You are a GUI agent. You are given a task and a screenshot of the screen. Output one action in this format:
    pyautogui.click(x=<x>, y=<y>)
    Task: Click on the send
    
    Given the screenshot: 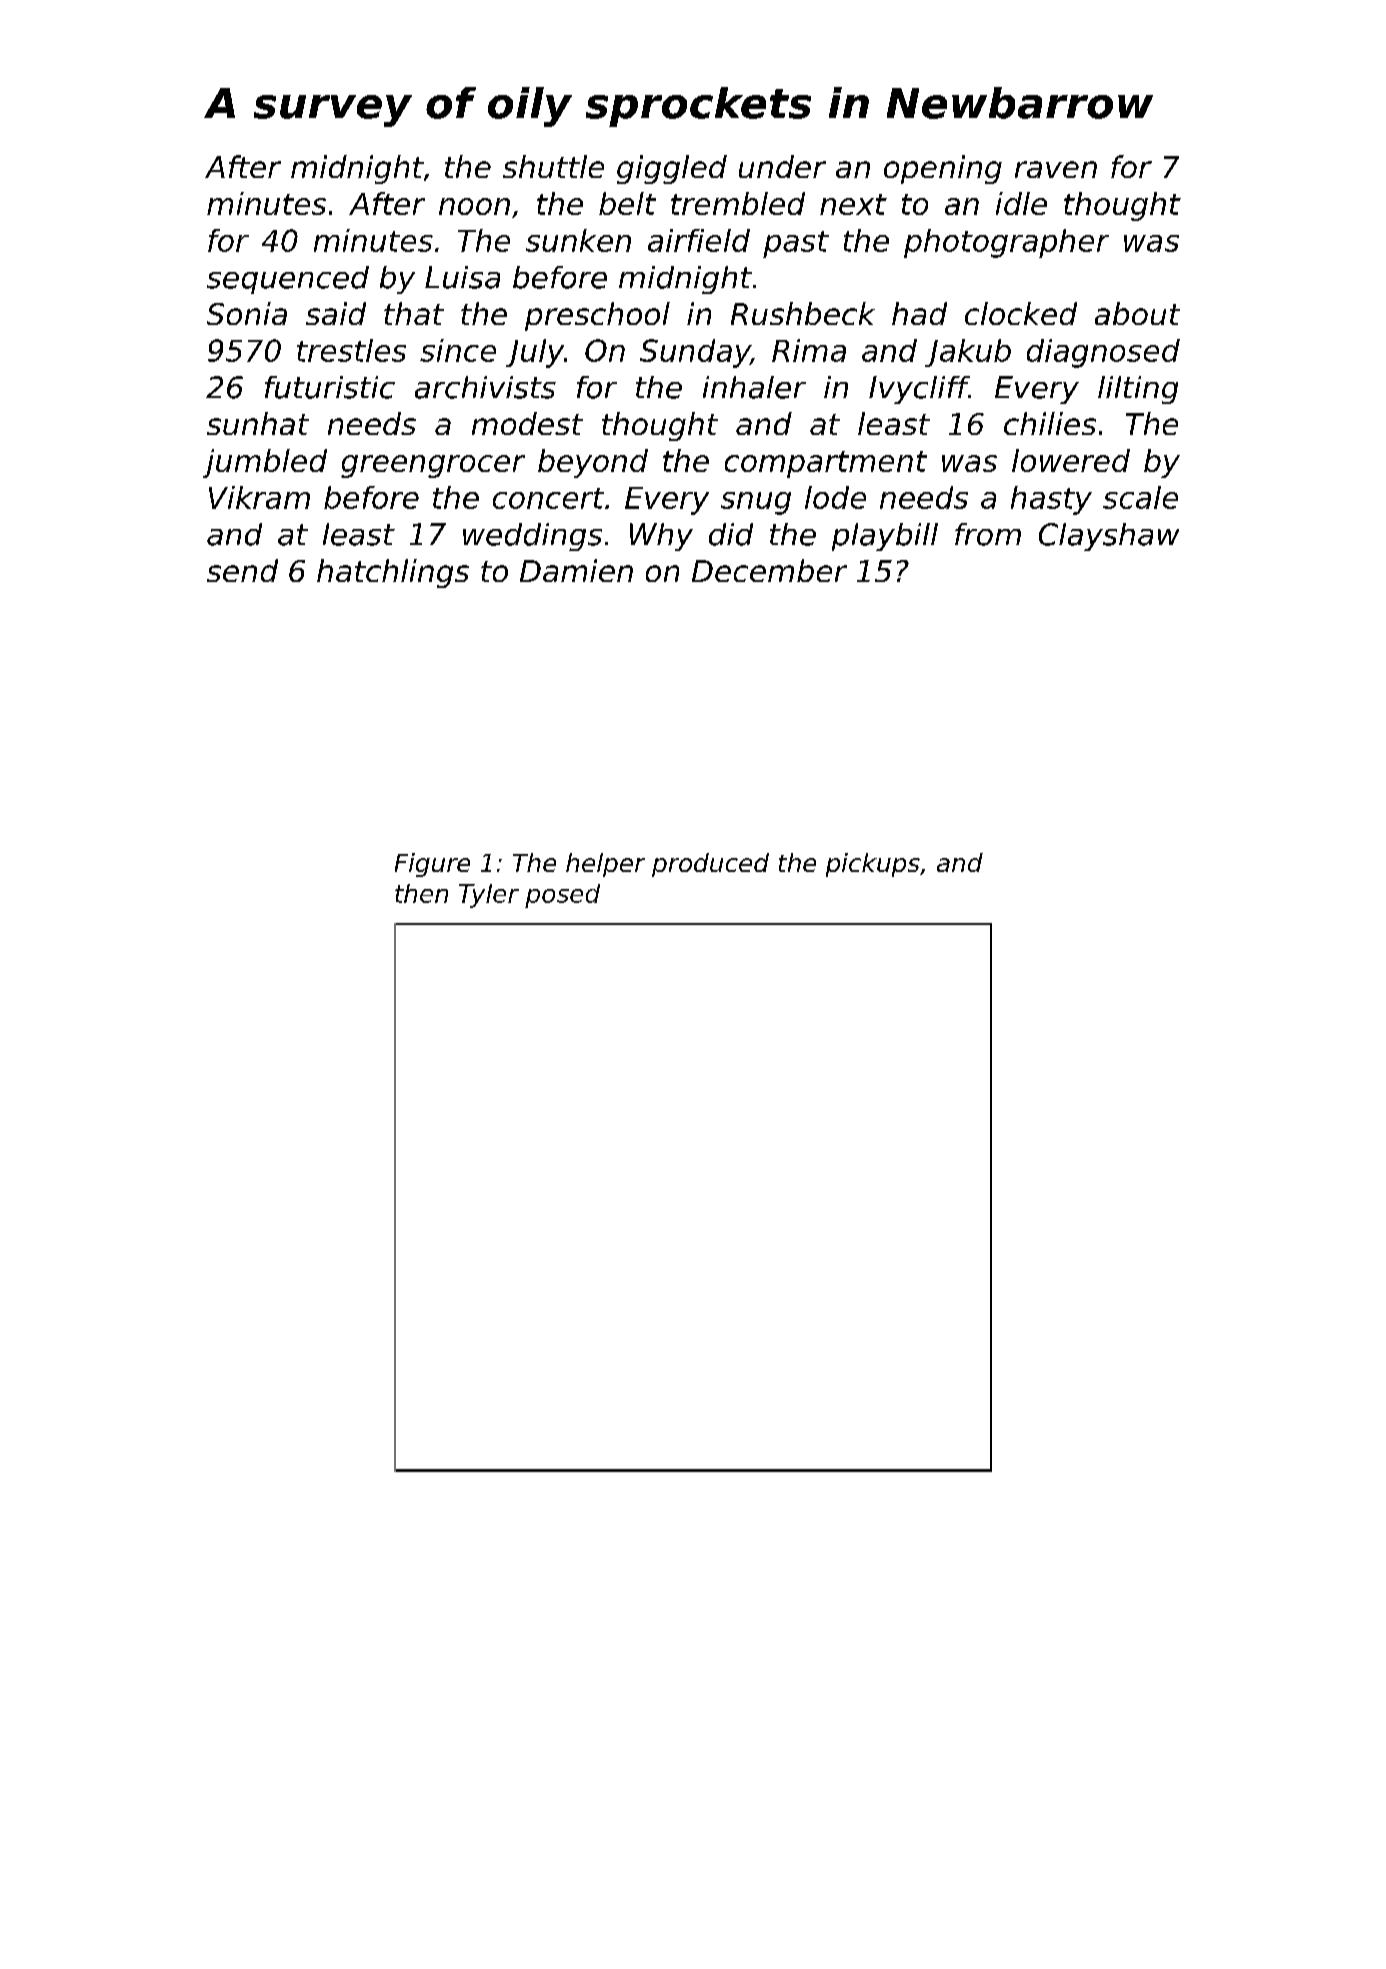 What is the action you would take?
    pyautogui.click(x=242, y=570)
